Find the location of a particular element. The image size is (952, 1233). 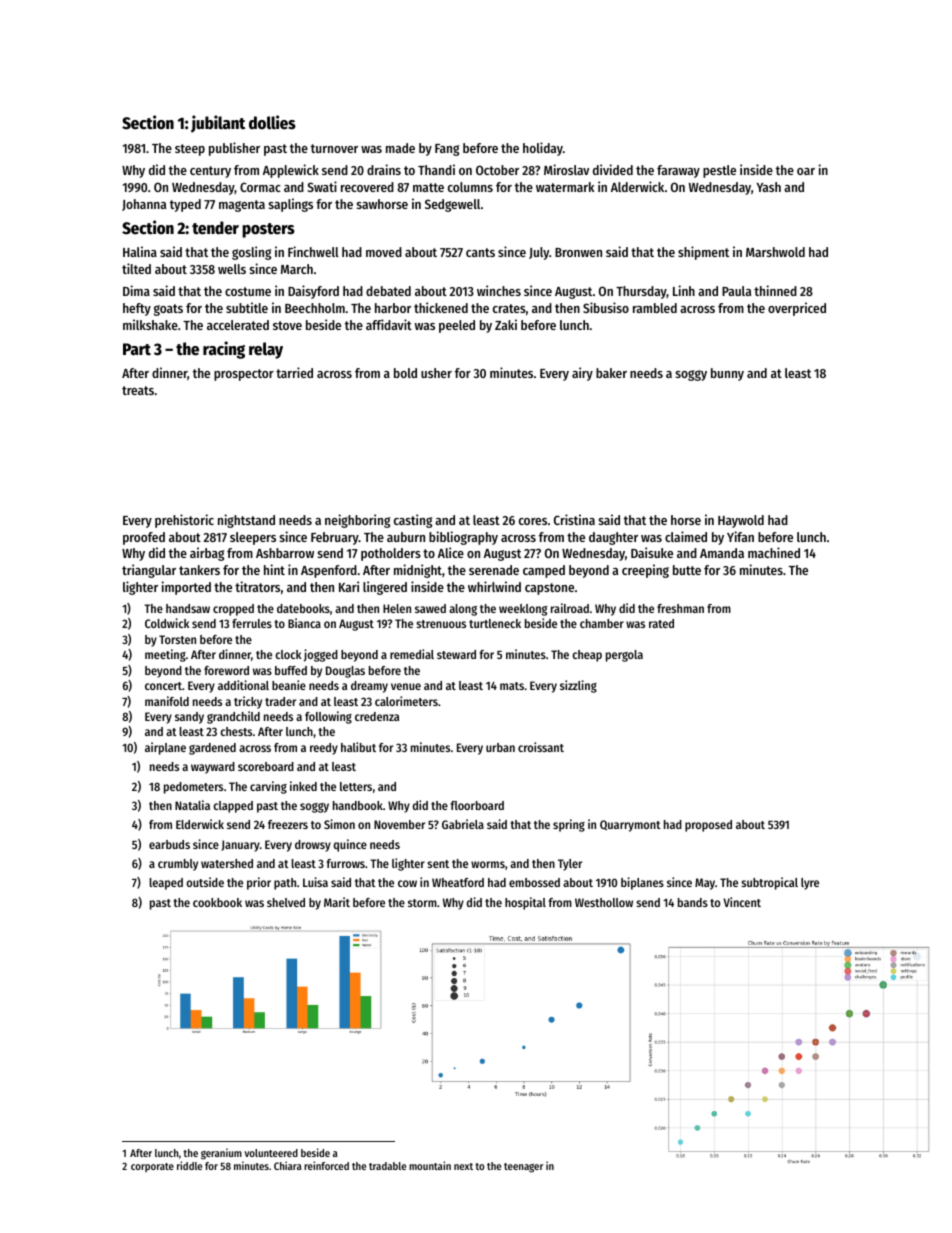

riddle is located at coordinates (189, 1165).
